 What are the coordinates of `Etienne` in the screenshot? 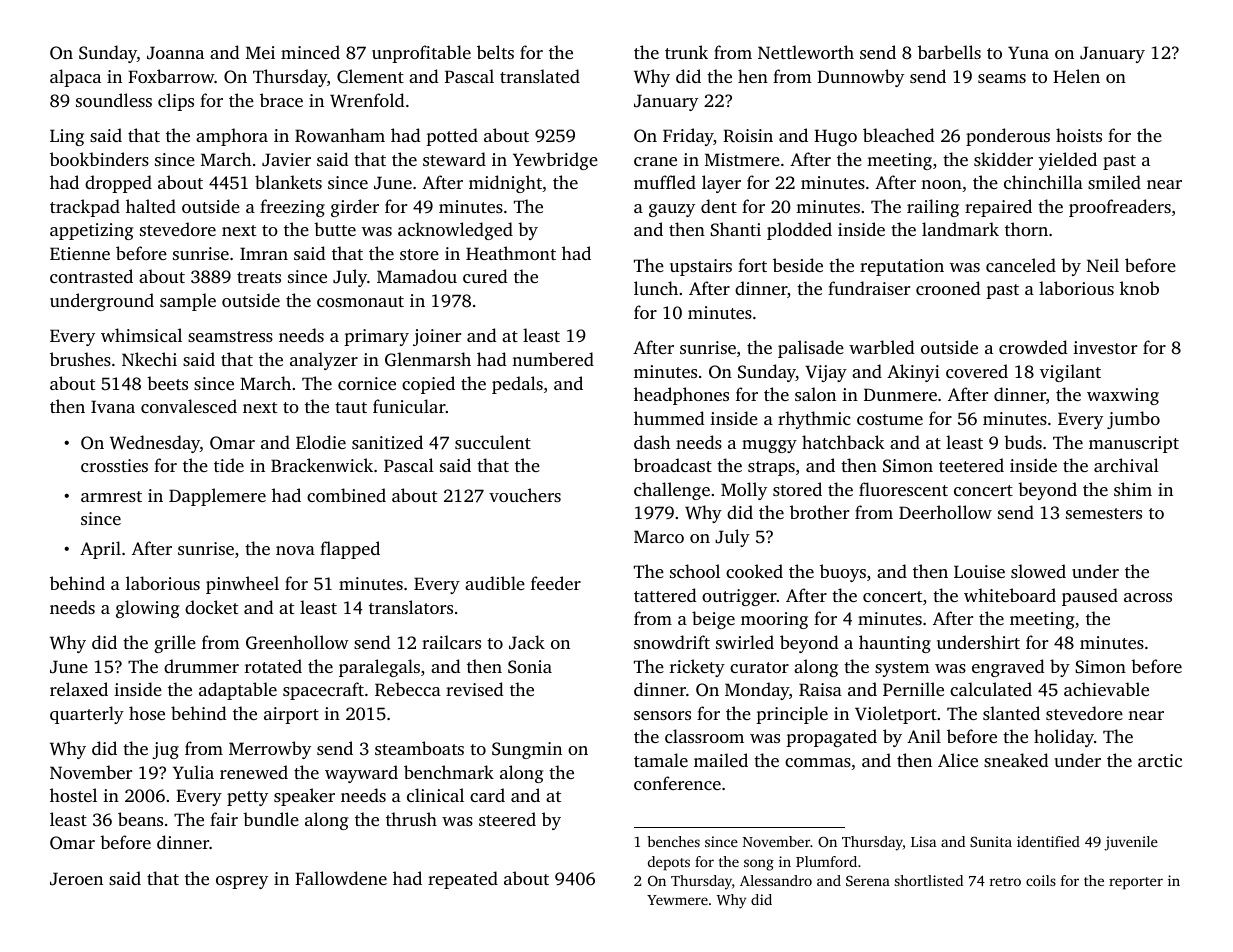 It's located at (80, 253).
